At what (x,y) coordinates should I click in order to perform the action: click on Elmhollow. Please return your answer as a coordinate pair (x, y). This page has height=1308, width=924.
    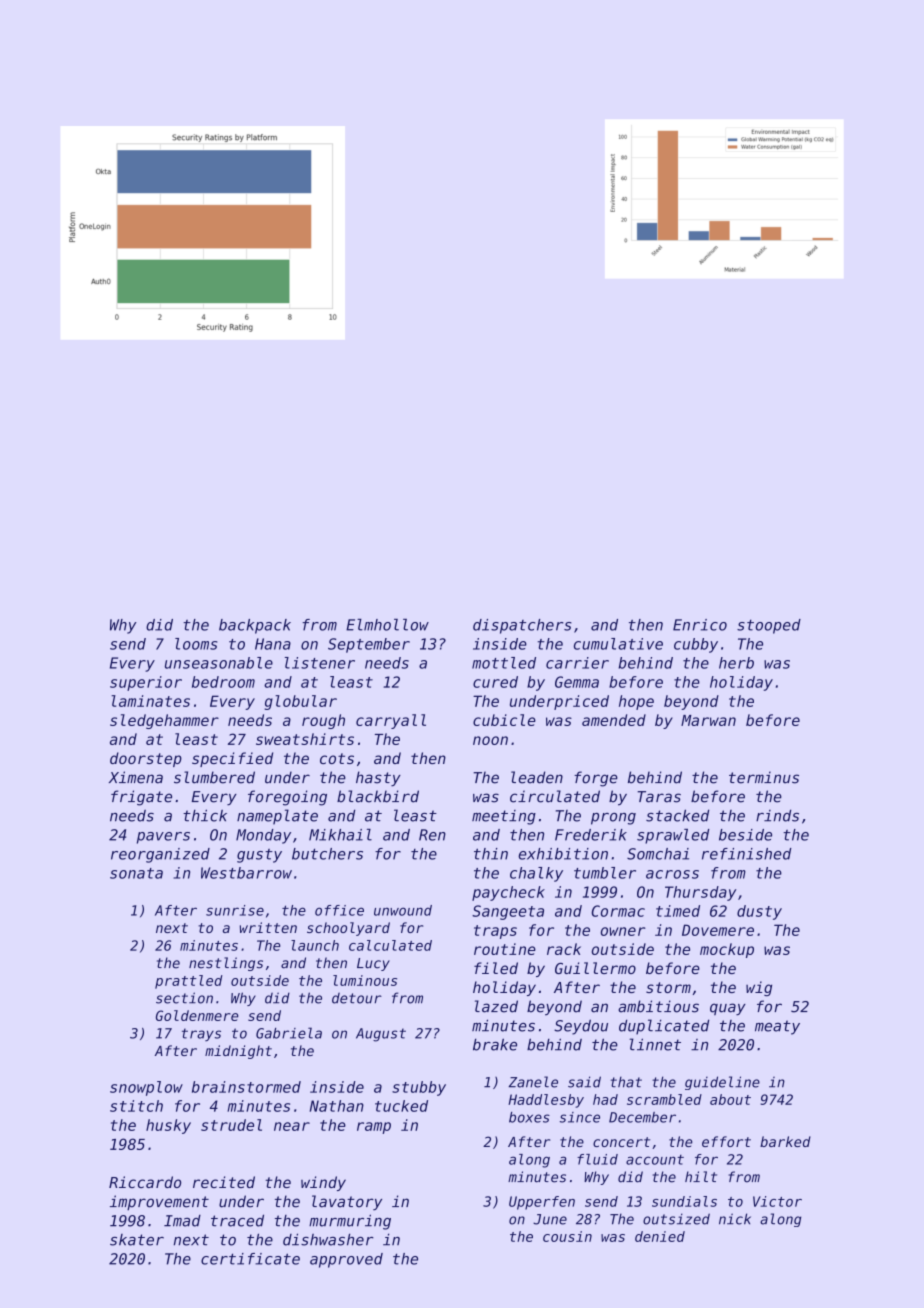
    Looking at the image, I should click on (387, 625).
